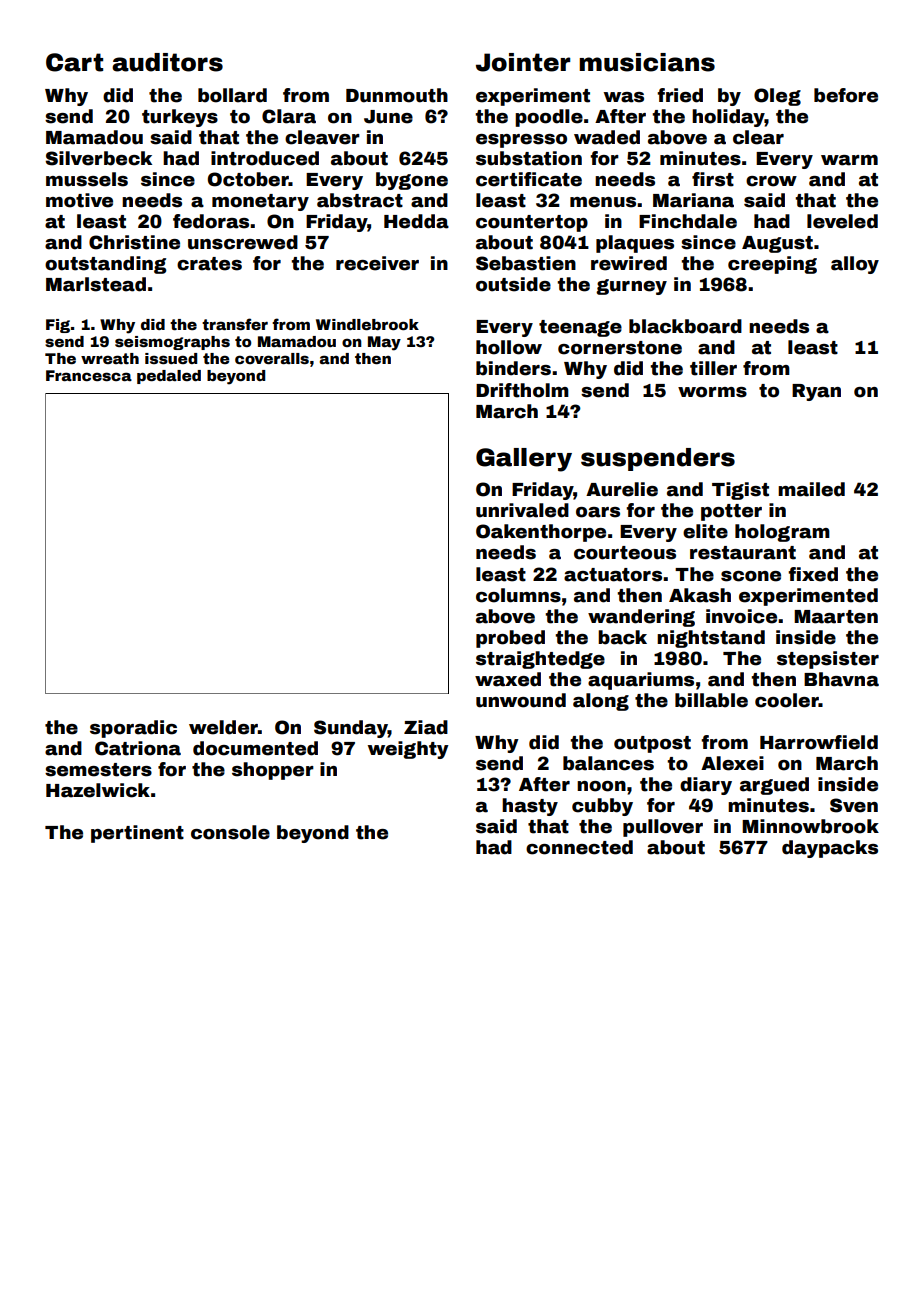 This screenshot has width=924, height=1308. What do you see at coordinates (522, 390) in the screenshot?
I see `Driftholm` at bounding box center [522, 390].
